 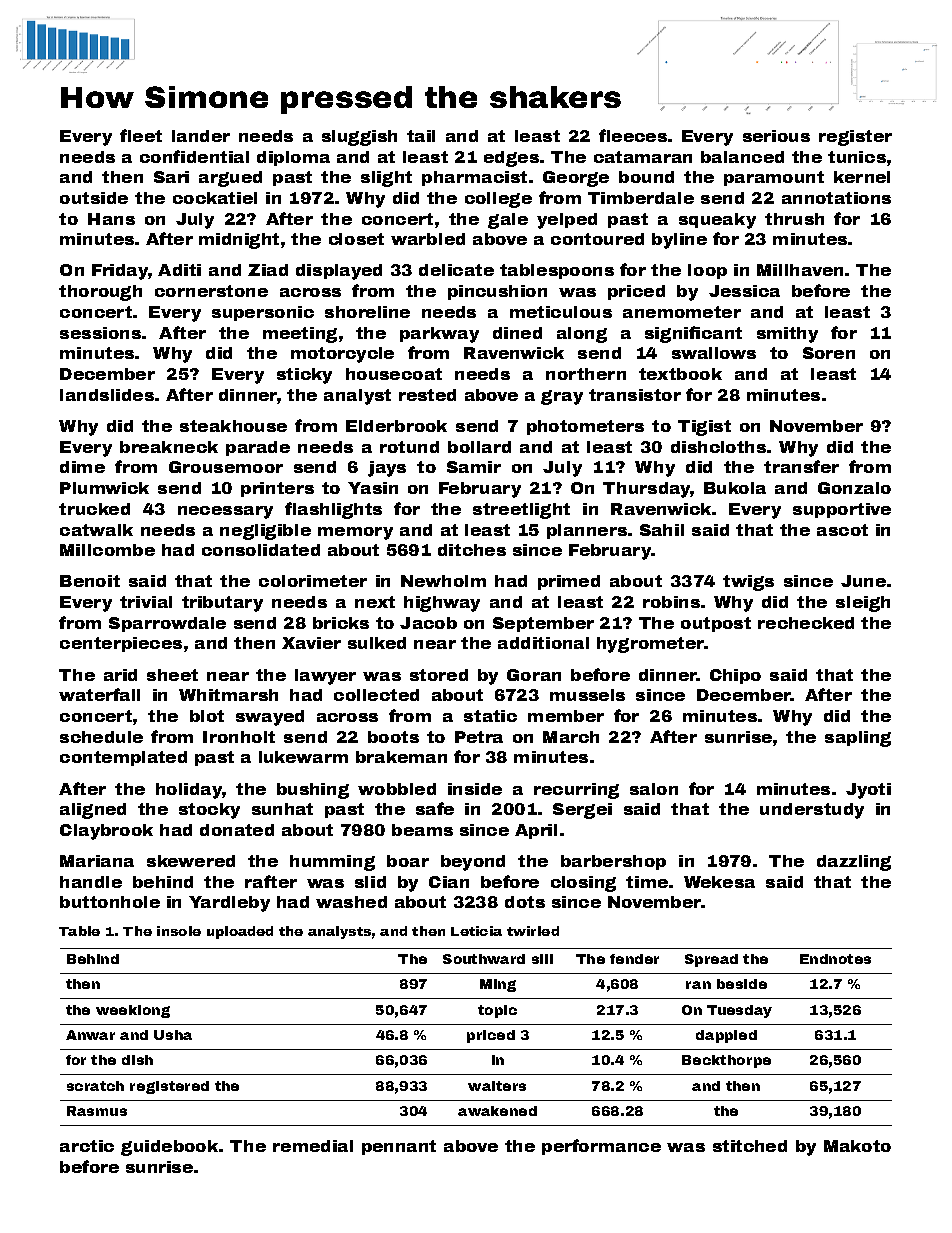 What do you see at coordinates (704, 428) in the screenshot?
I see `Tigist` at bounding box center [704, 428].
